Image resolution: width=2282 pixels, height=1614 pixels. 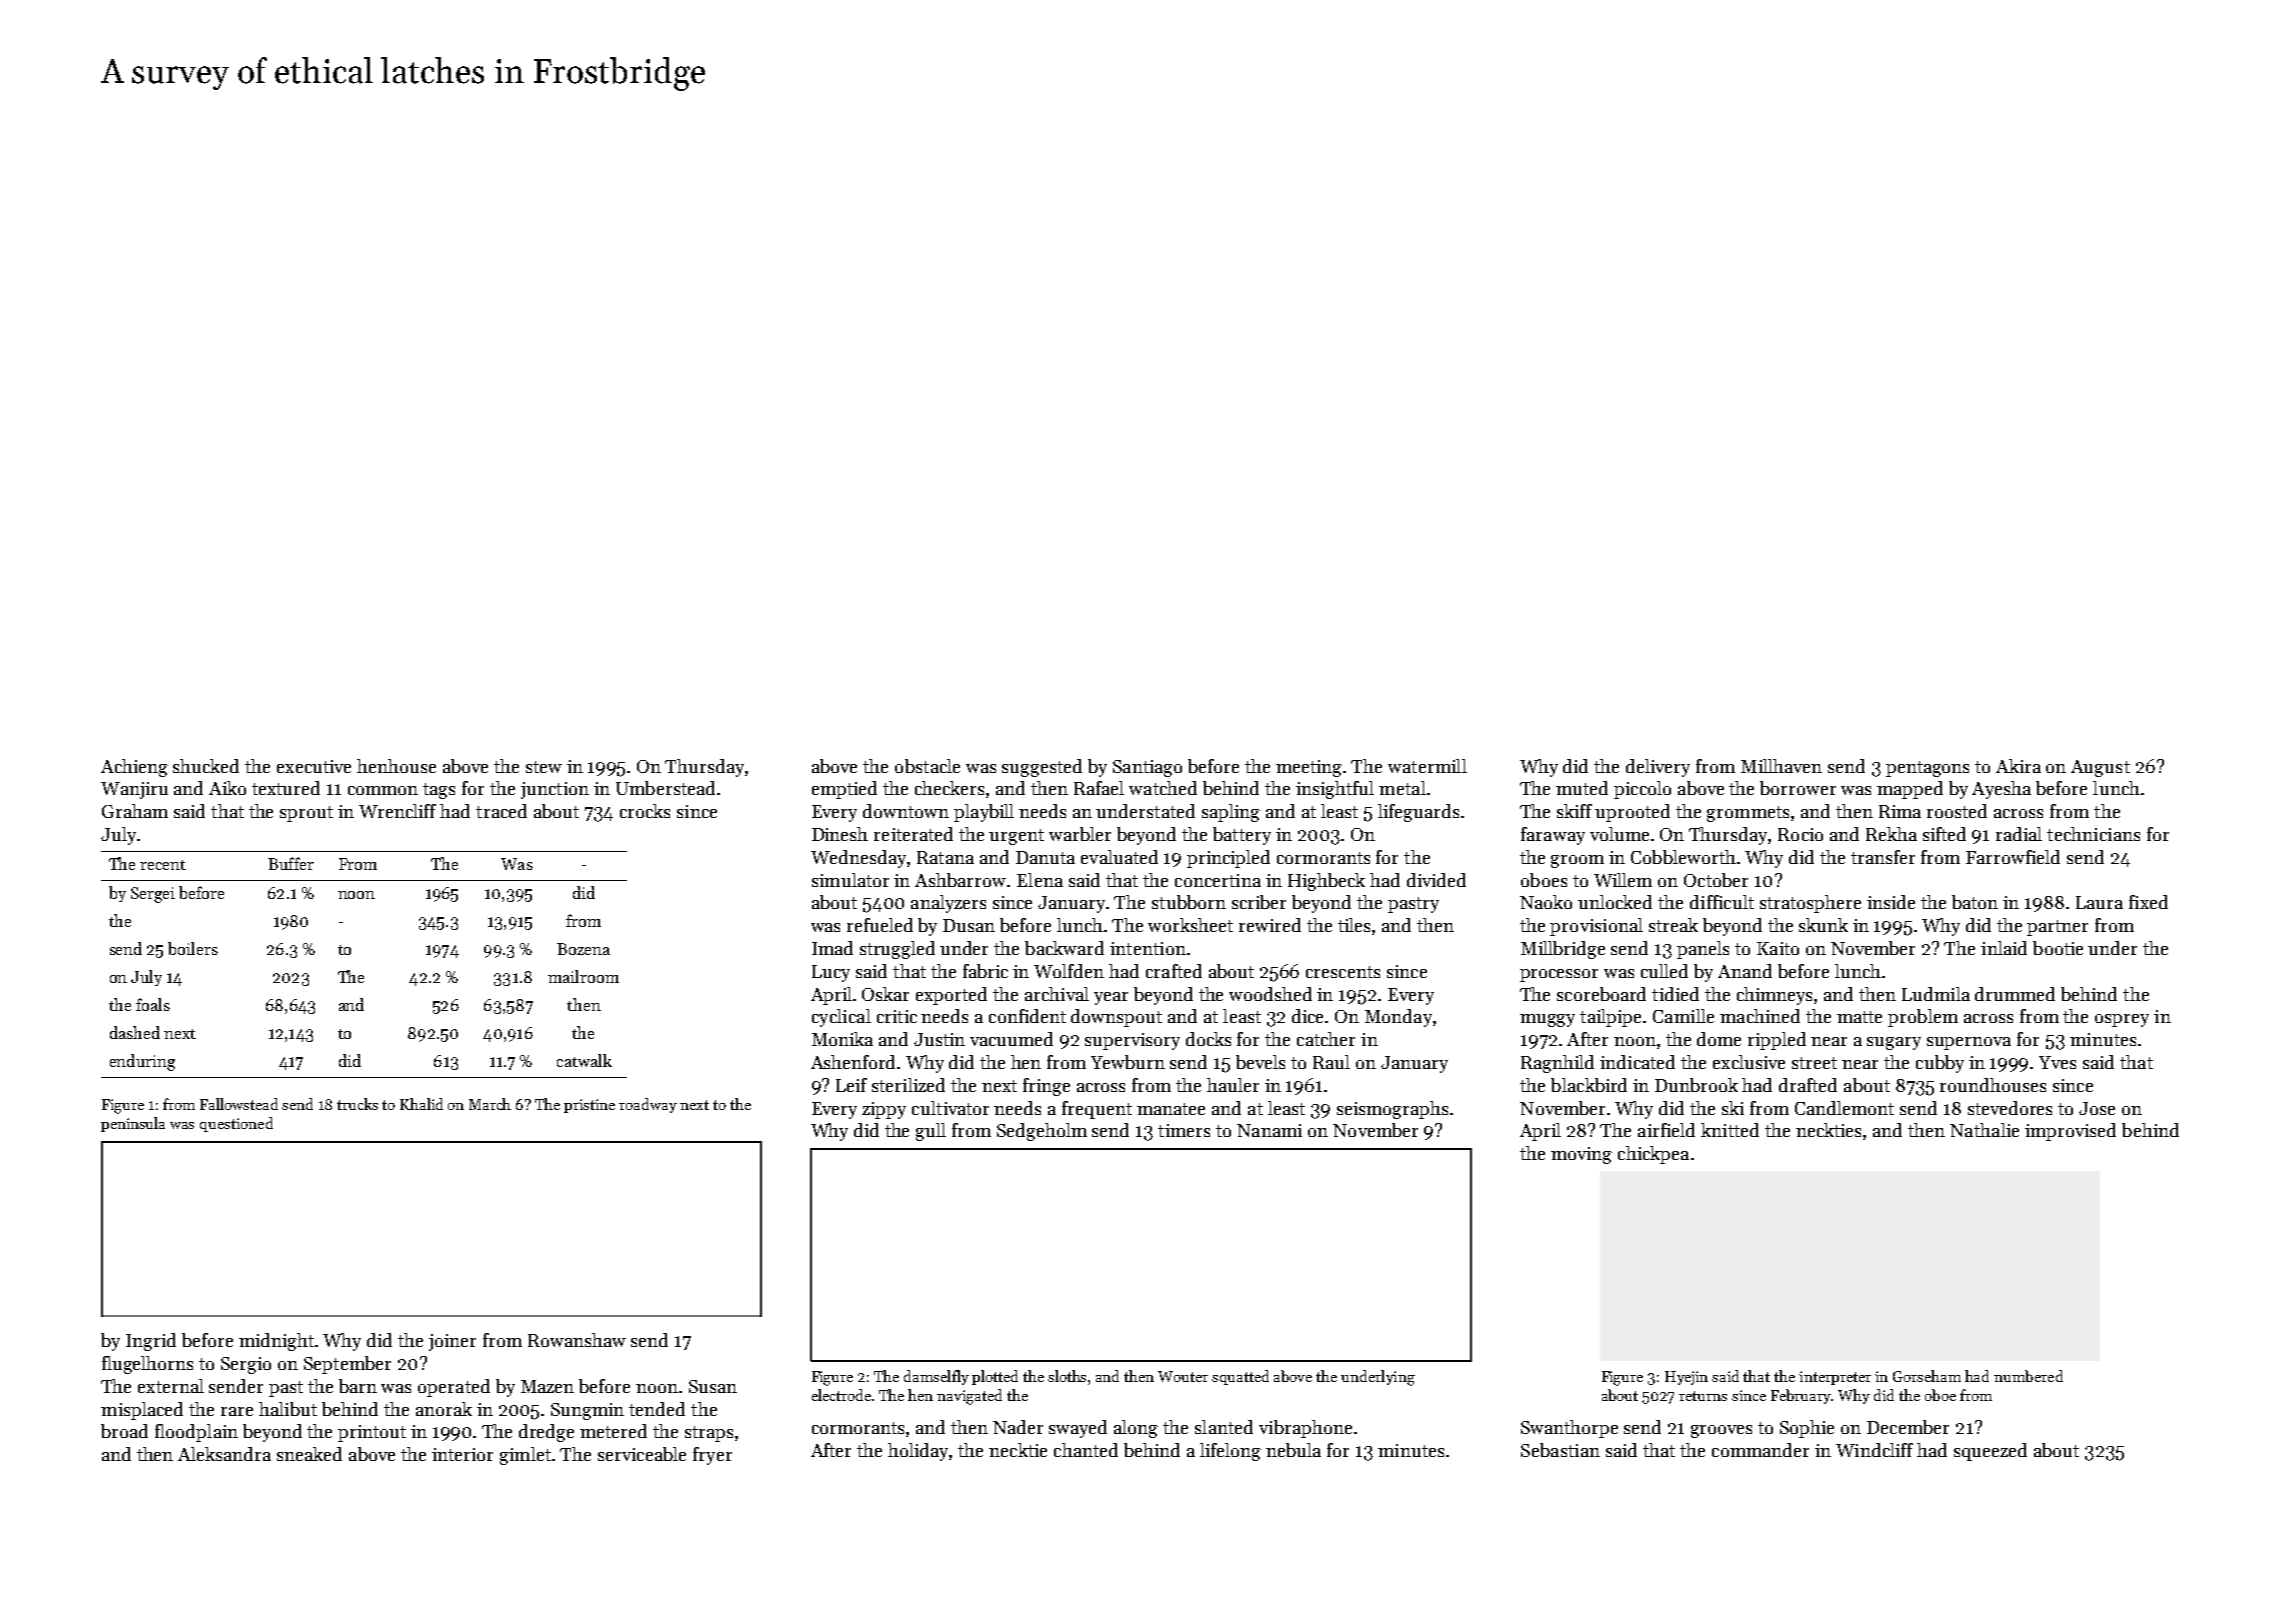 I want to click on Nathalie, so click(x=1984, y=1130).
